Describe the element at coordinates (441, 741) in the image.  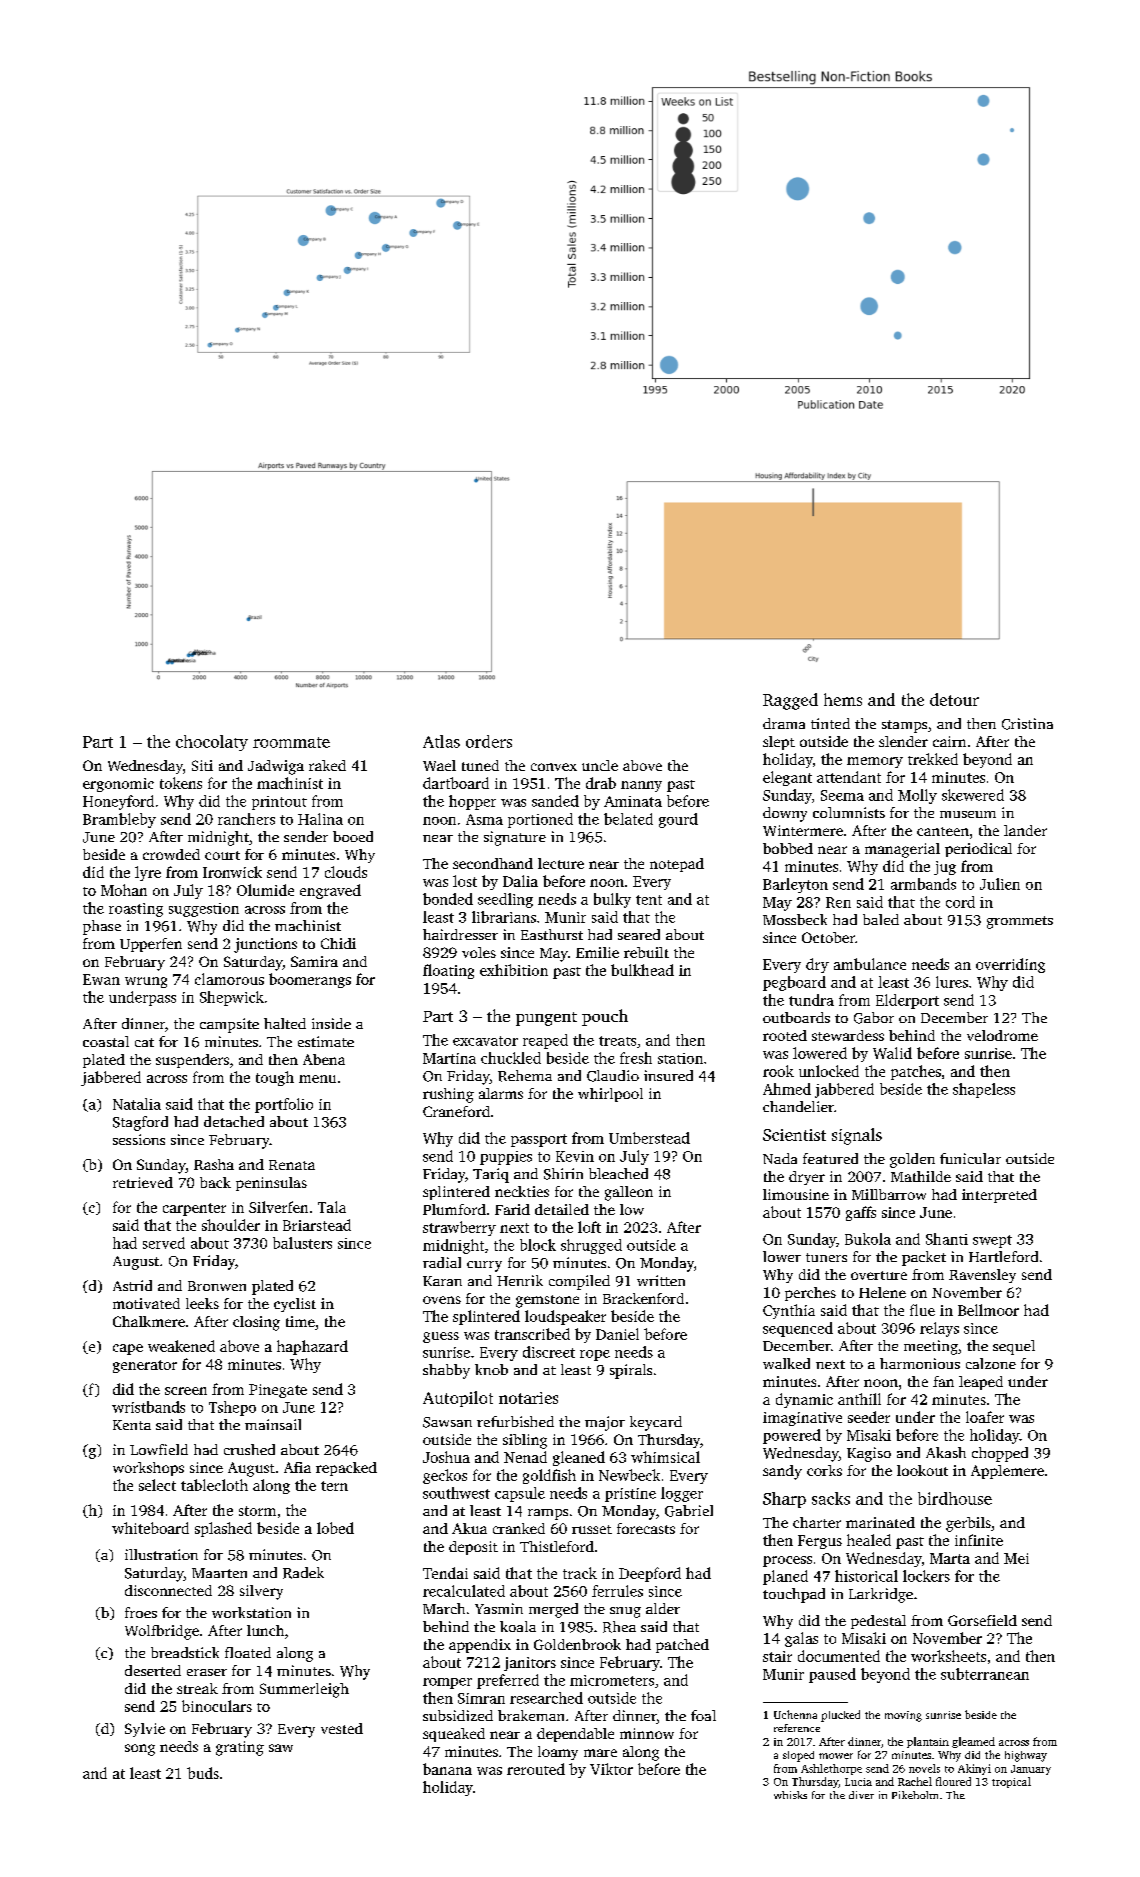
I see `Atlas` at that location.
